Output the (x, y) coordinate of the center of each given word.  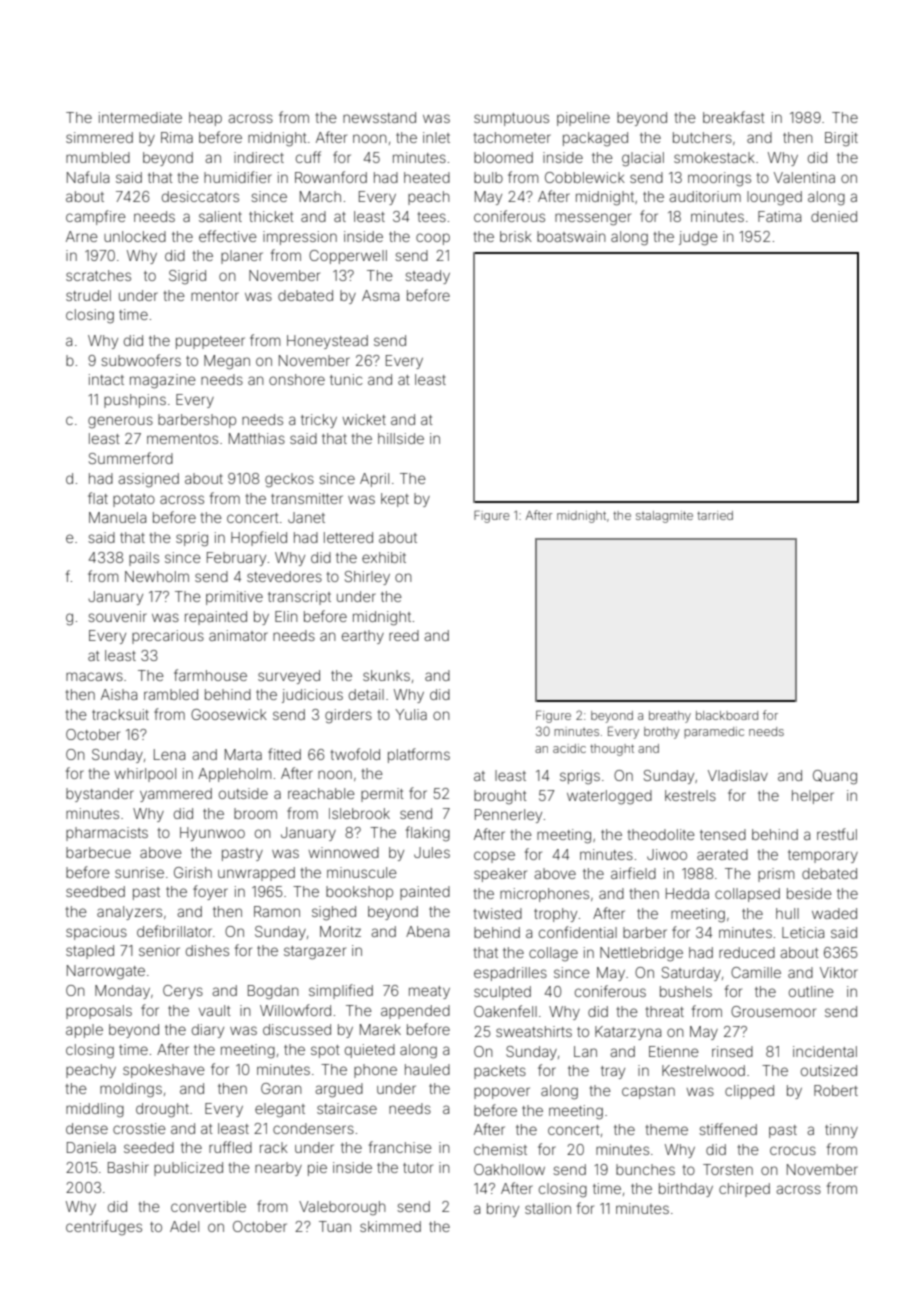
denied (834, 216)
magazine (163, 381)
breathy (670, 717)
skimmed (390, 1226)
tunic (346, 379)
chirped (744, 1190)
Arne (82, 236)
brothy (662, 733)
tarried (715, 515)
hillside (401, 438)
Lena (169, 754)
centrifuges (104, 1227)
